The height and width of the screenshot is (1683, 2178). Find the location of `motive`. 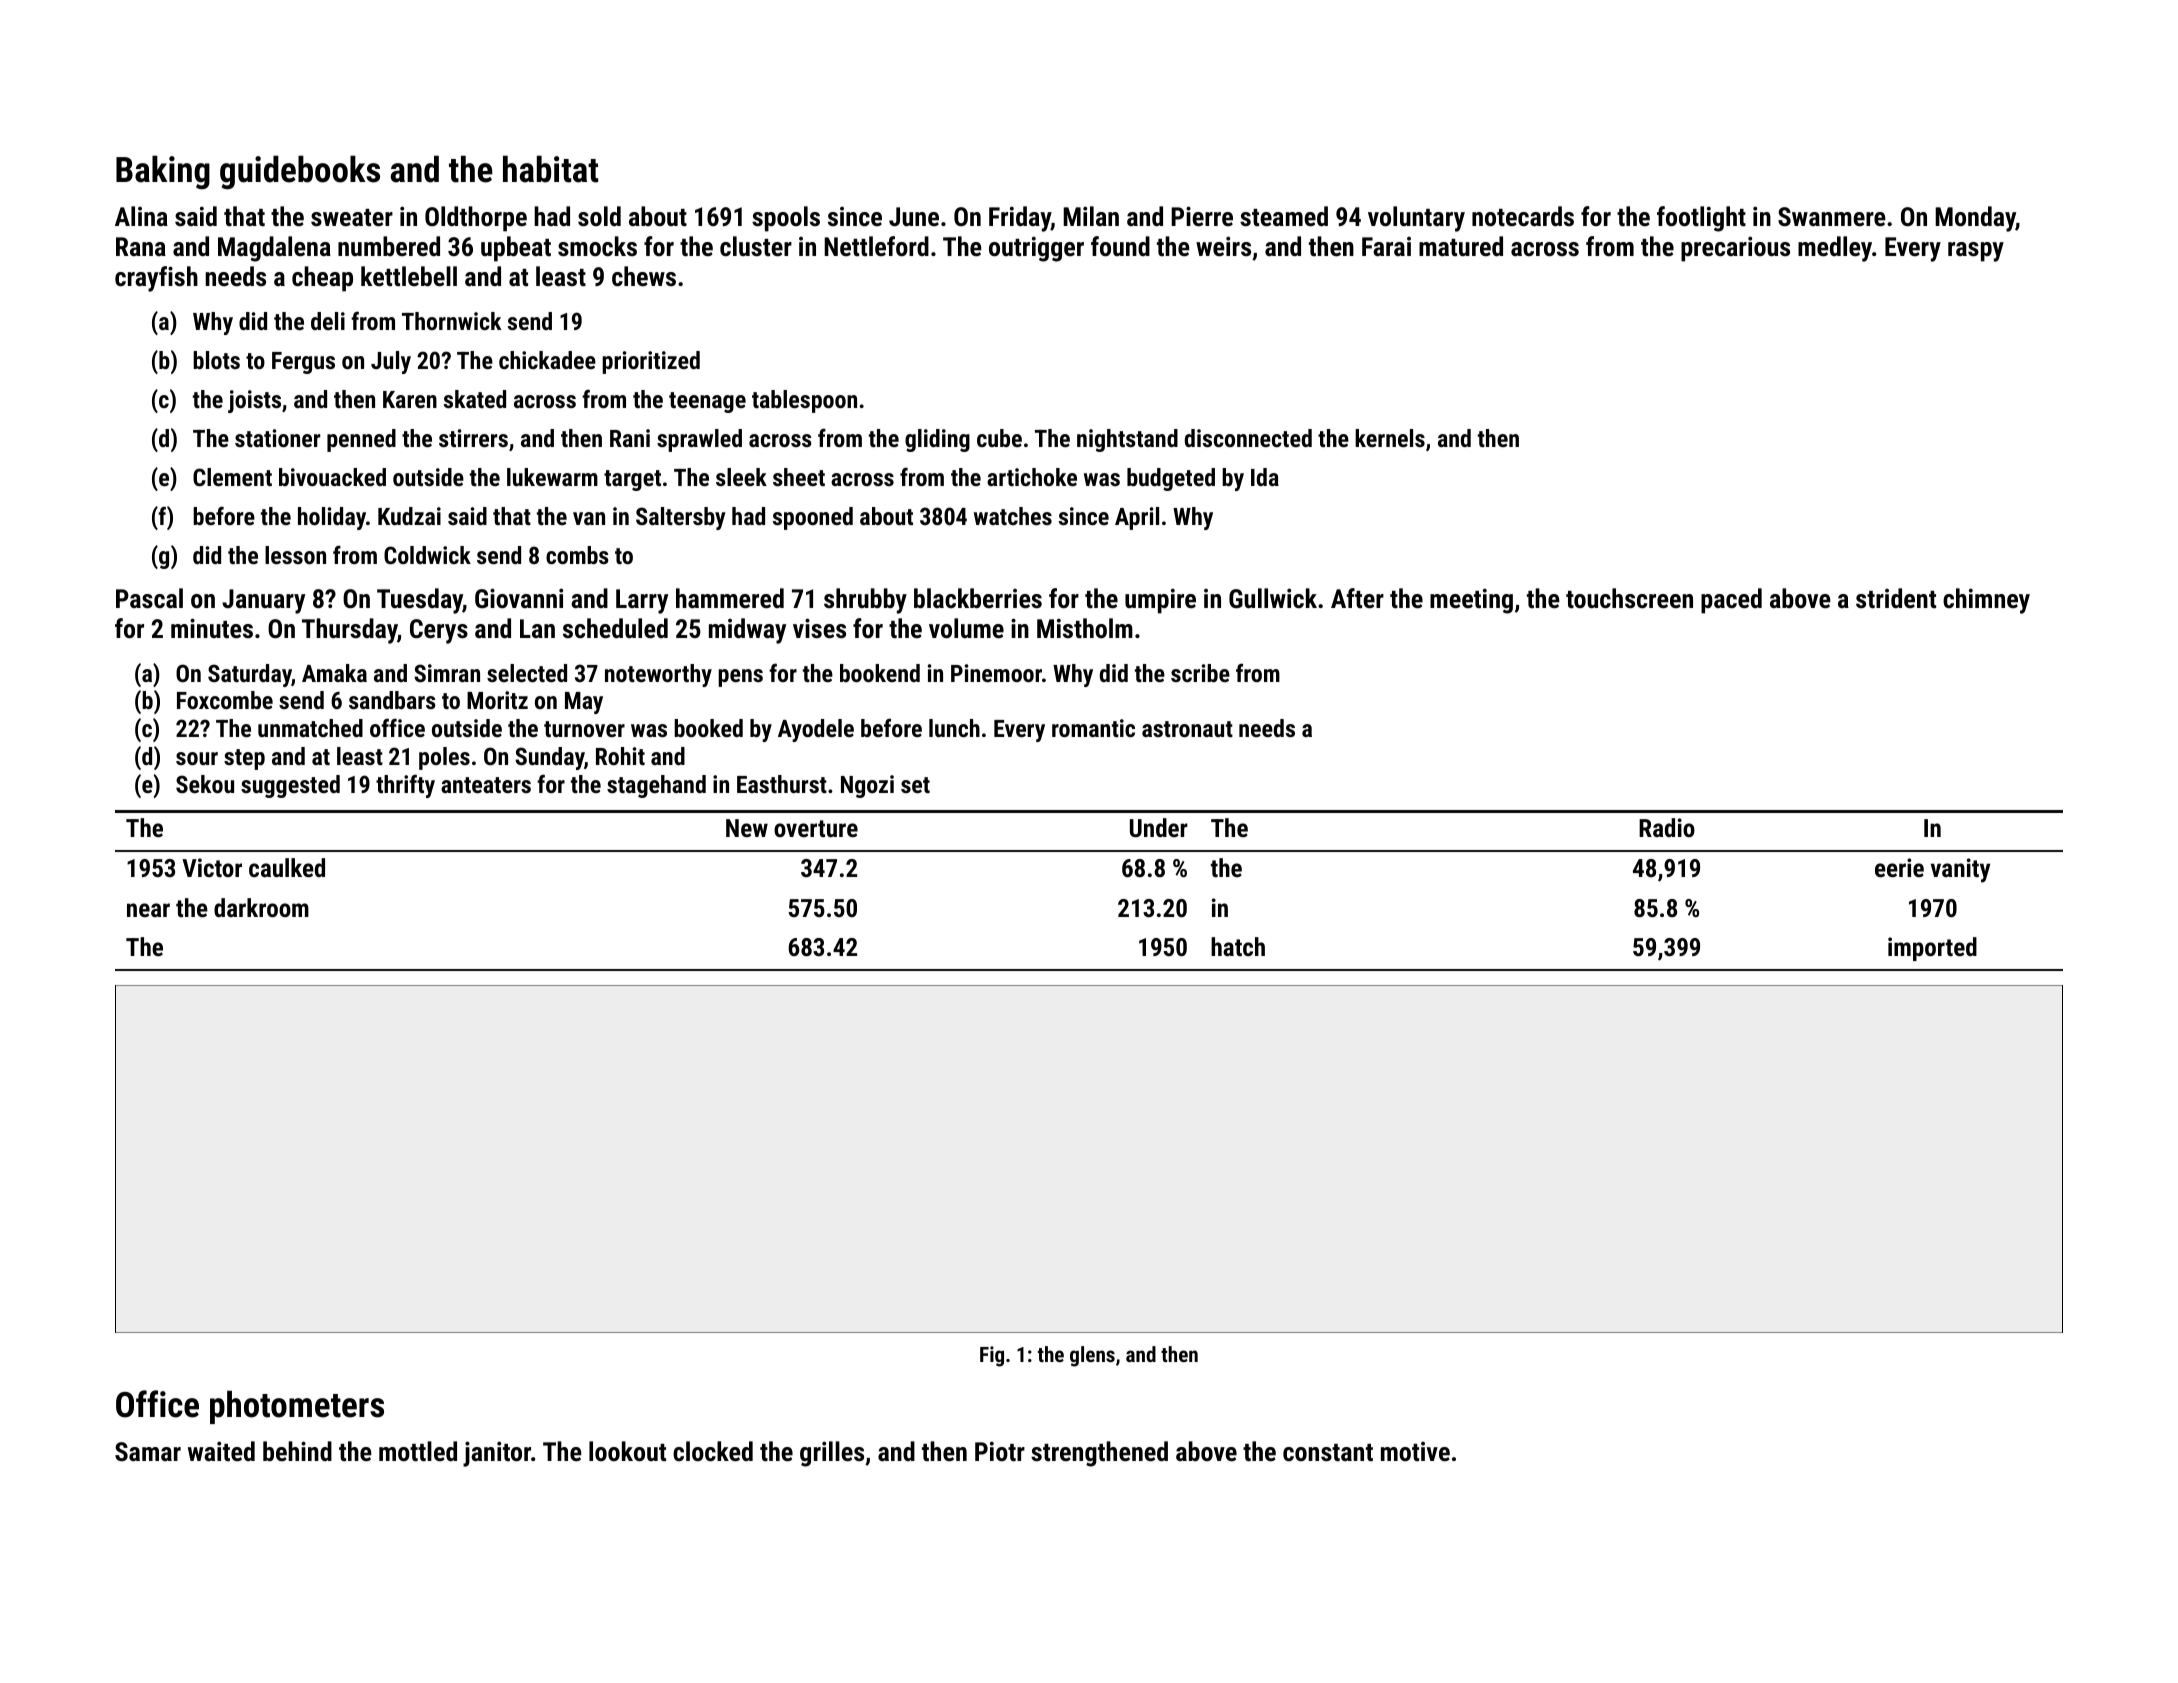

motive is located at coordinates (1415, 1451).
